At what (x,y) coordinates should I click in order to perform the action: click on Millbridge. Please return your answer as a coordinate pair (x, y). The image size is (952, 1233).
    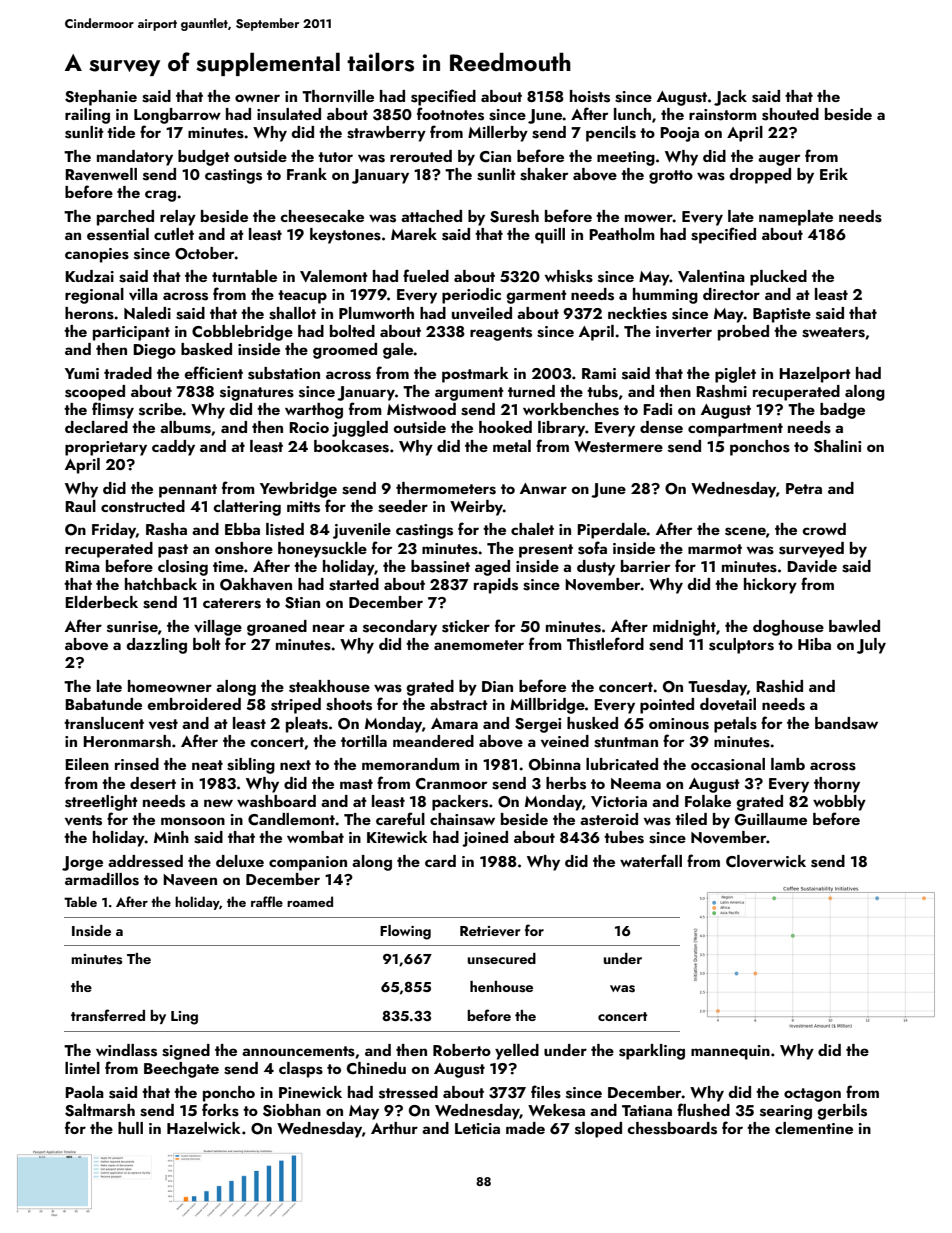
    Looking at the image, I should click on (547, 706).
